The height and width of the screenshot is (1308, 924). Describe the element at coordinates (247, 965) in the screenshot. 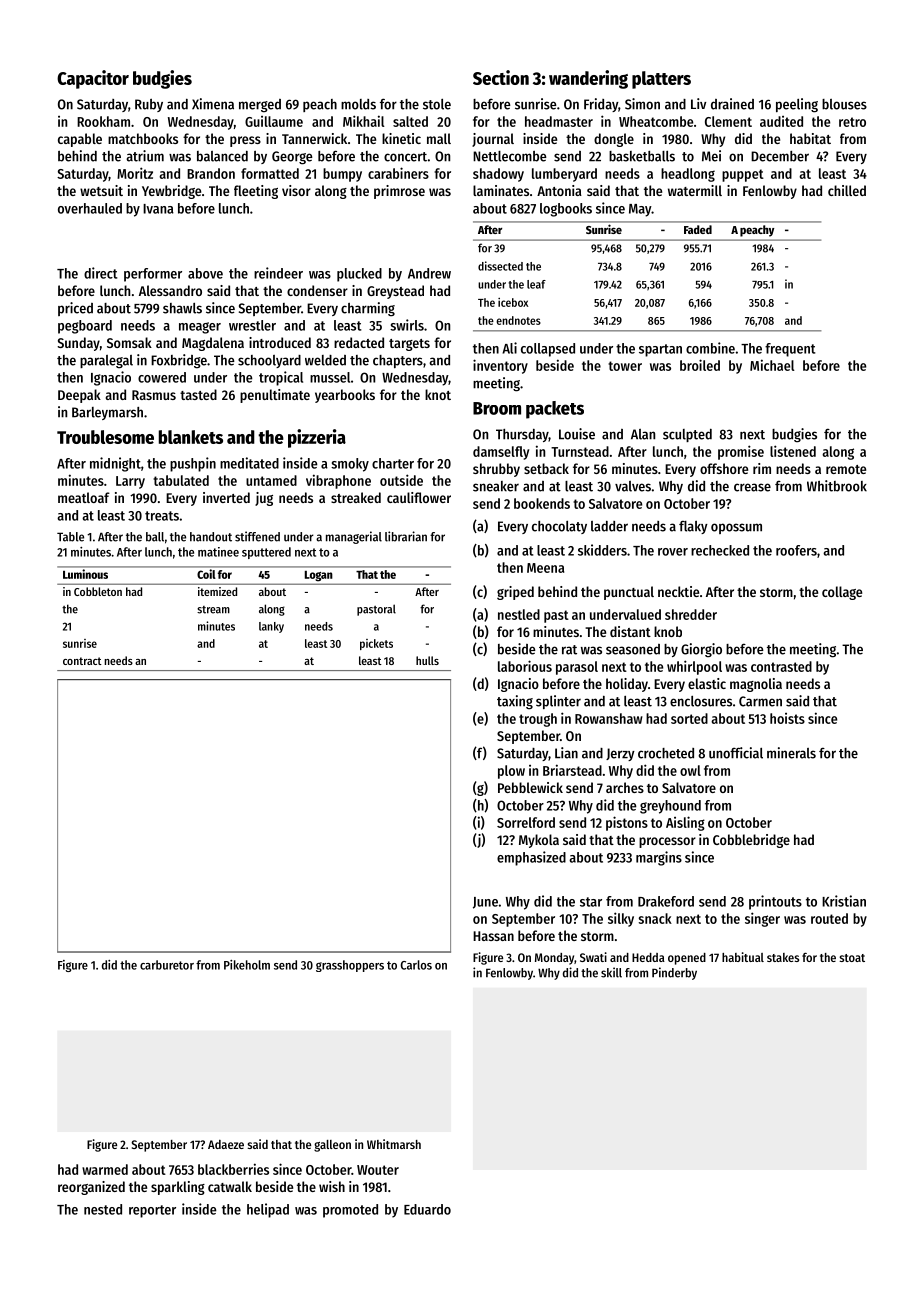

I see `Pikeholm` at that location.
